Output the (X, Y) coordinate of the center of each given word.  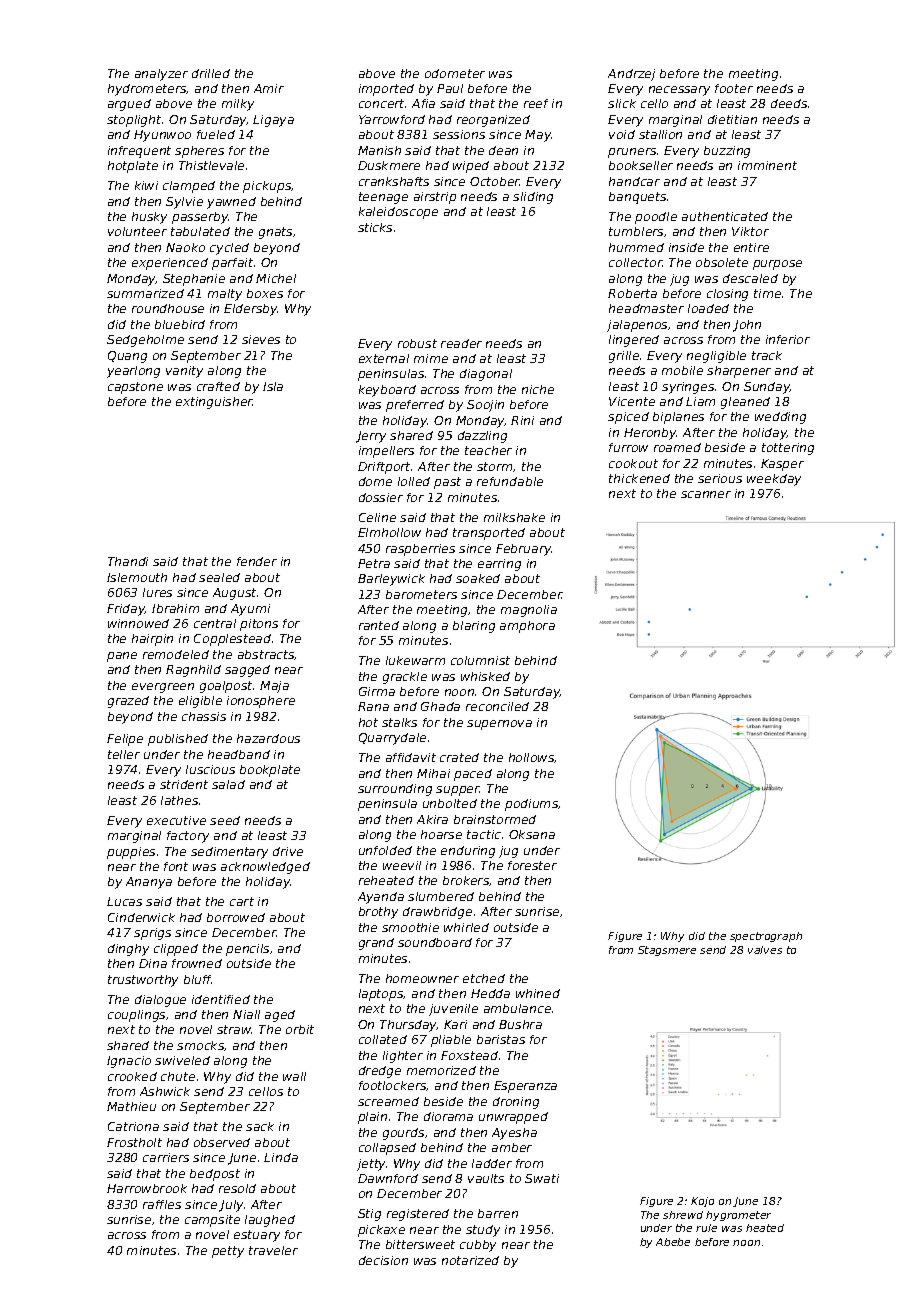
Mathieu (131, 1106)
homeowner (422, 978)
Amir (269, 88)
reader (461, 343)
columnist (480, 660)
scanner (706, 494)
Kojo (702, 1202)
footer (734, 88)
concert (381, 103)
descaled (750, 278)
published (178, 740)
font (176, 866)
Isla (273, 386)
